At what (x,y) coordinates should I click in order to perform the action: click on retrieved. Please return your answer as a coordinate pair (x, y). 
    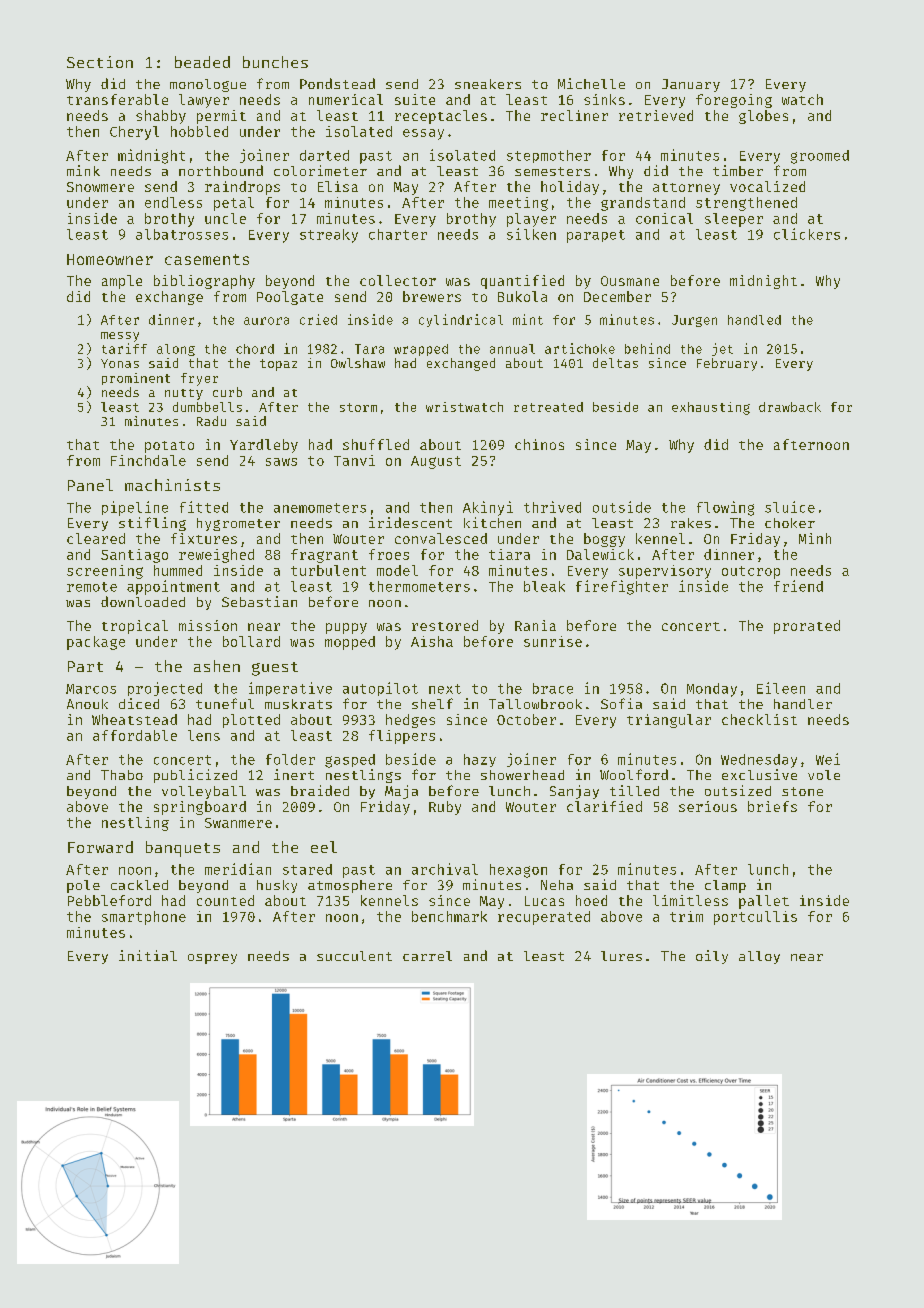
    Looking at the image, I should click on (656, 115).
